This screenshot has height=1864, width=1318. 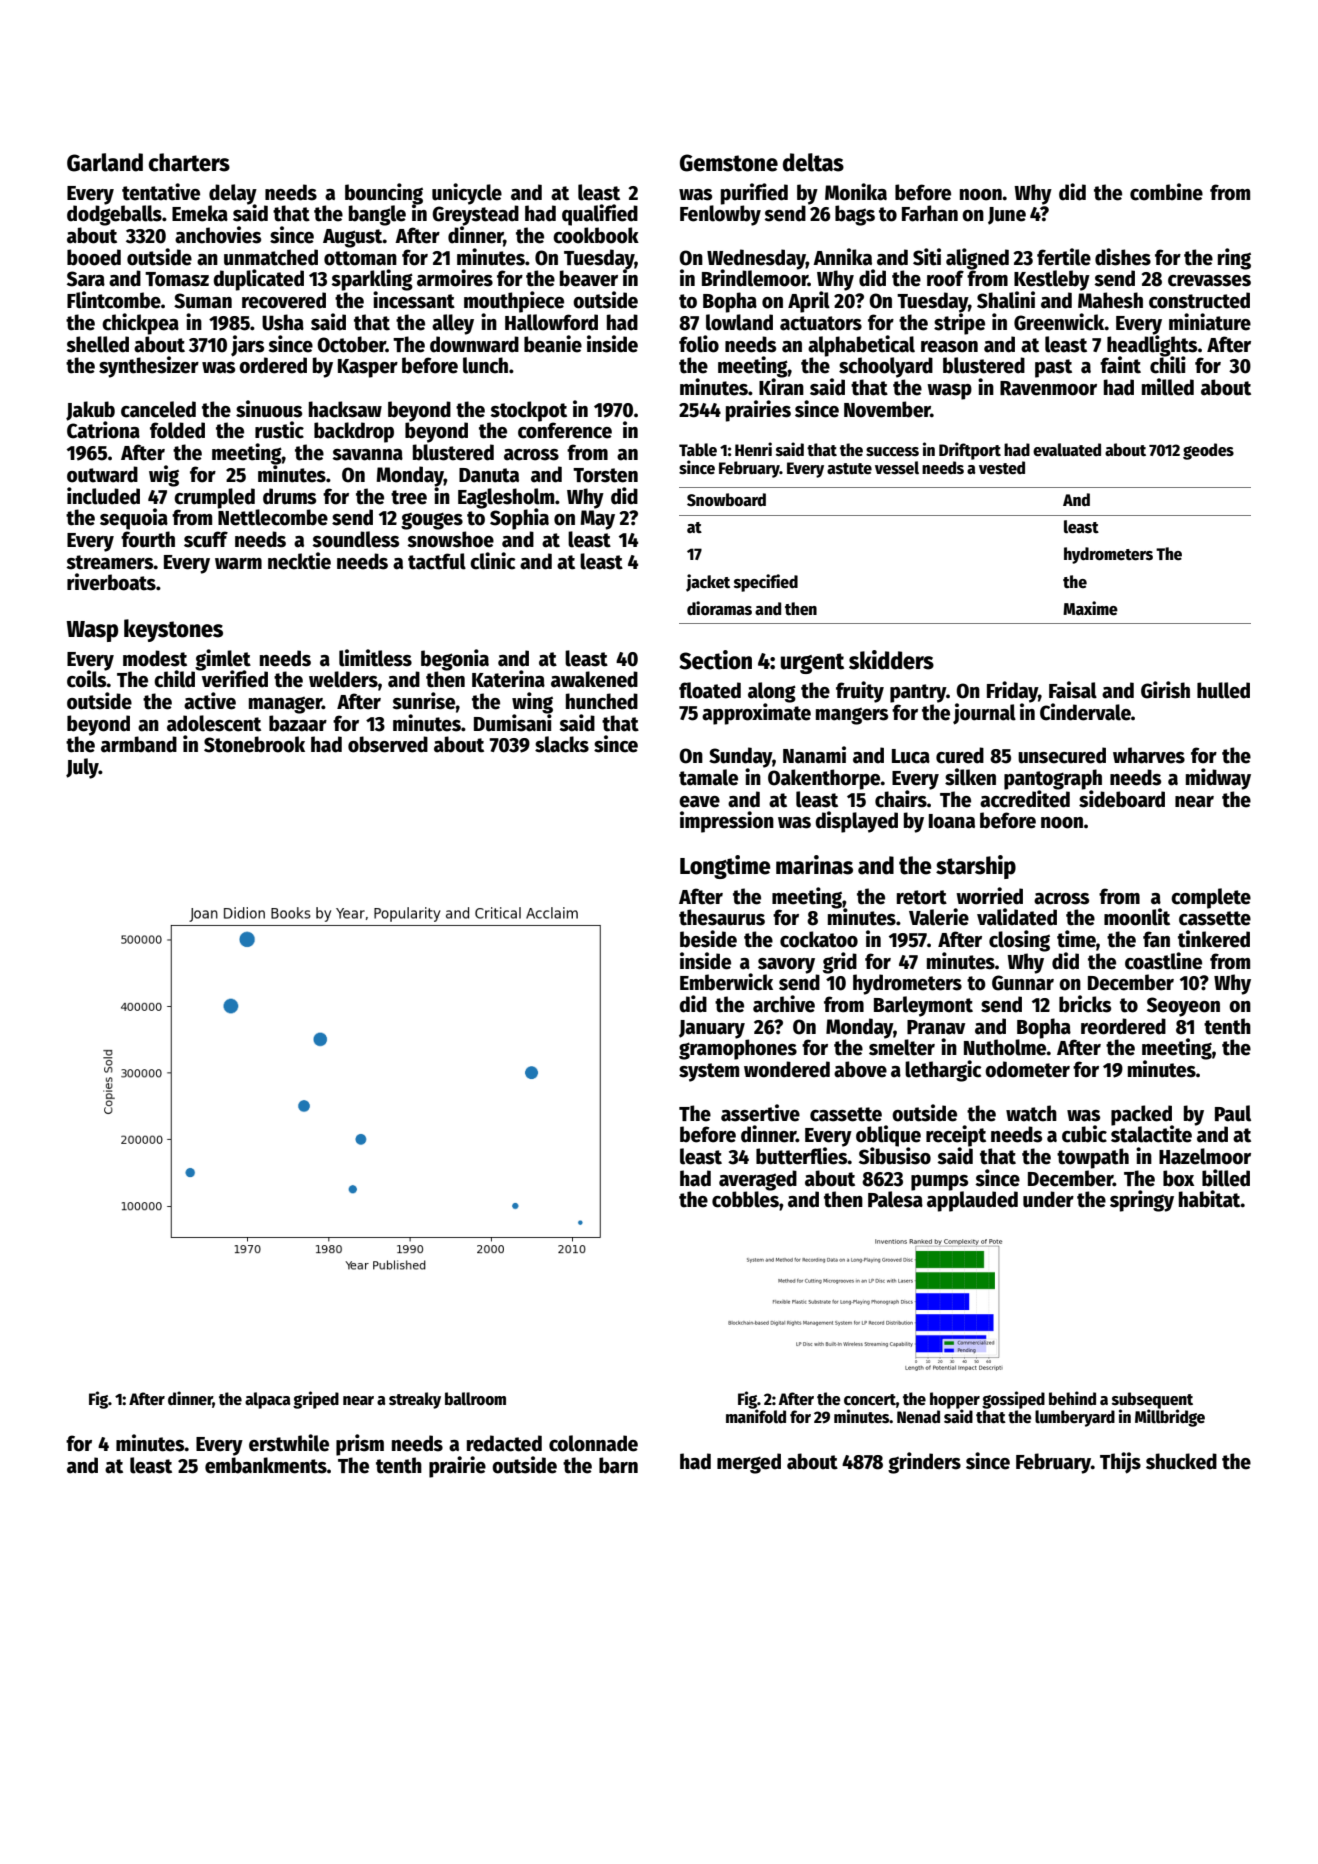 I want to click on skidders, so click(x=891, y=660).
